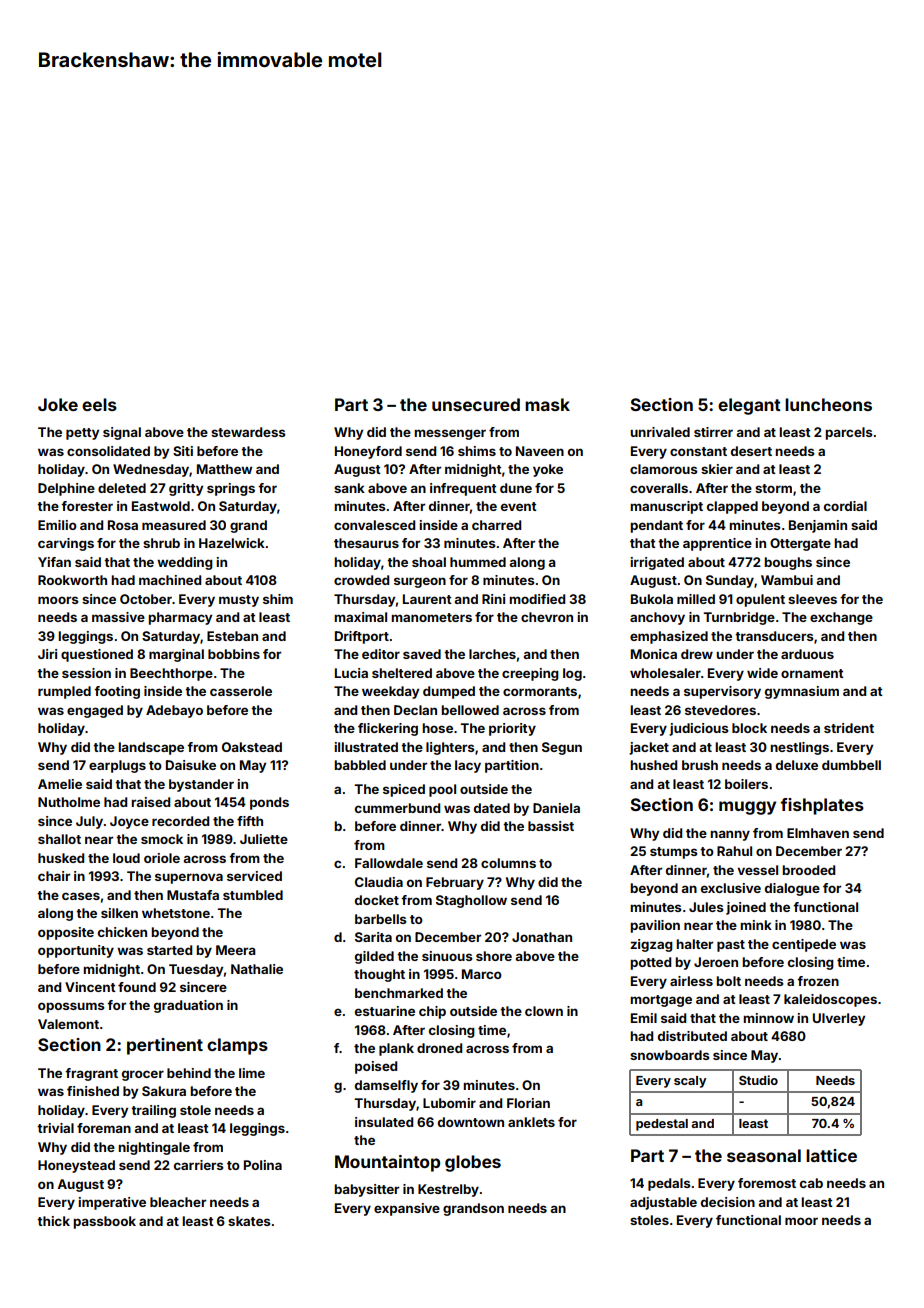 The width and height of the image is (924, 1308). What do you see at coordinates (104, 1128) in the image?
I see `foreman` at bounding box center [104, 1128].
